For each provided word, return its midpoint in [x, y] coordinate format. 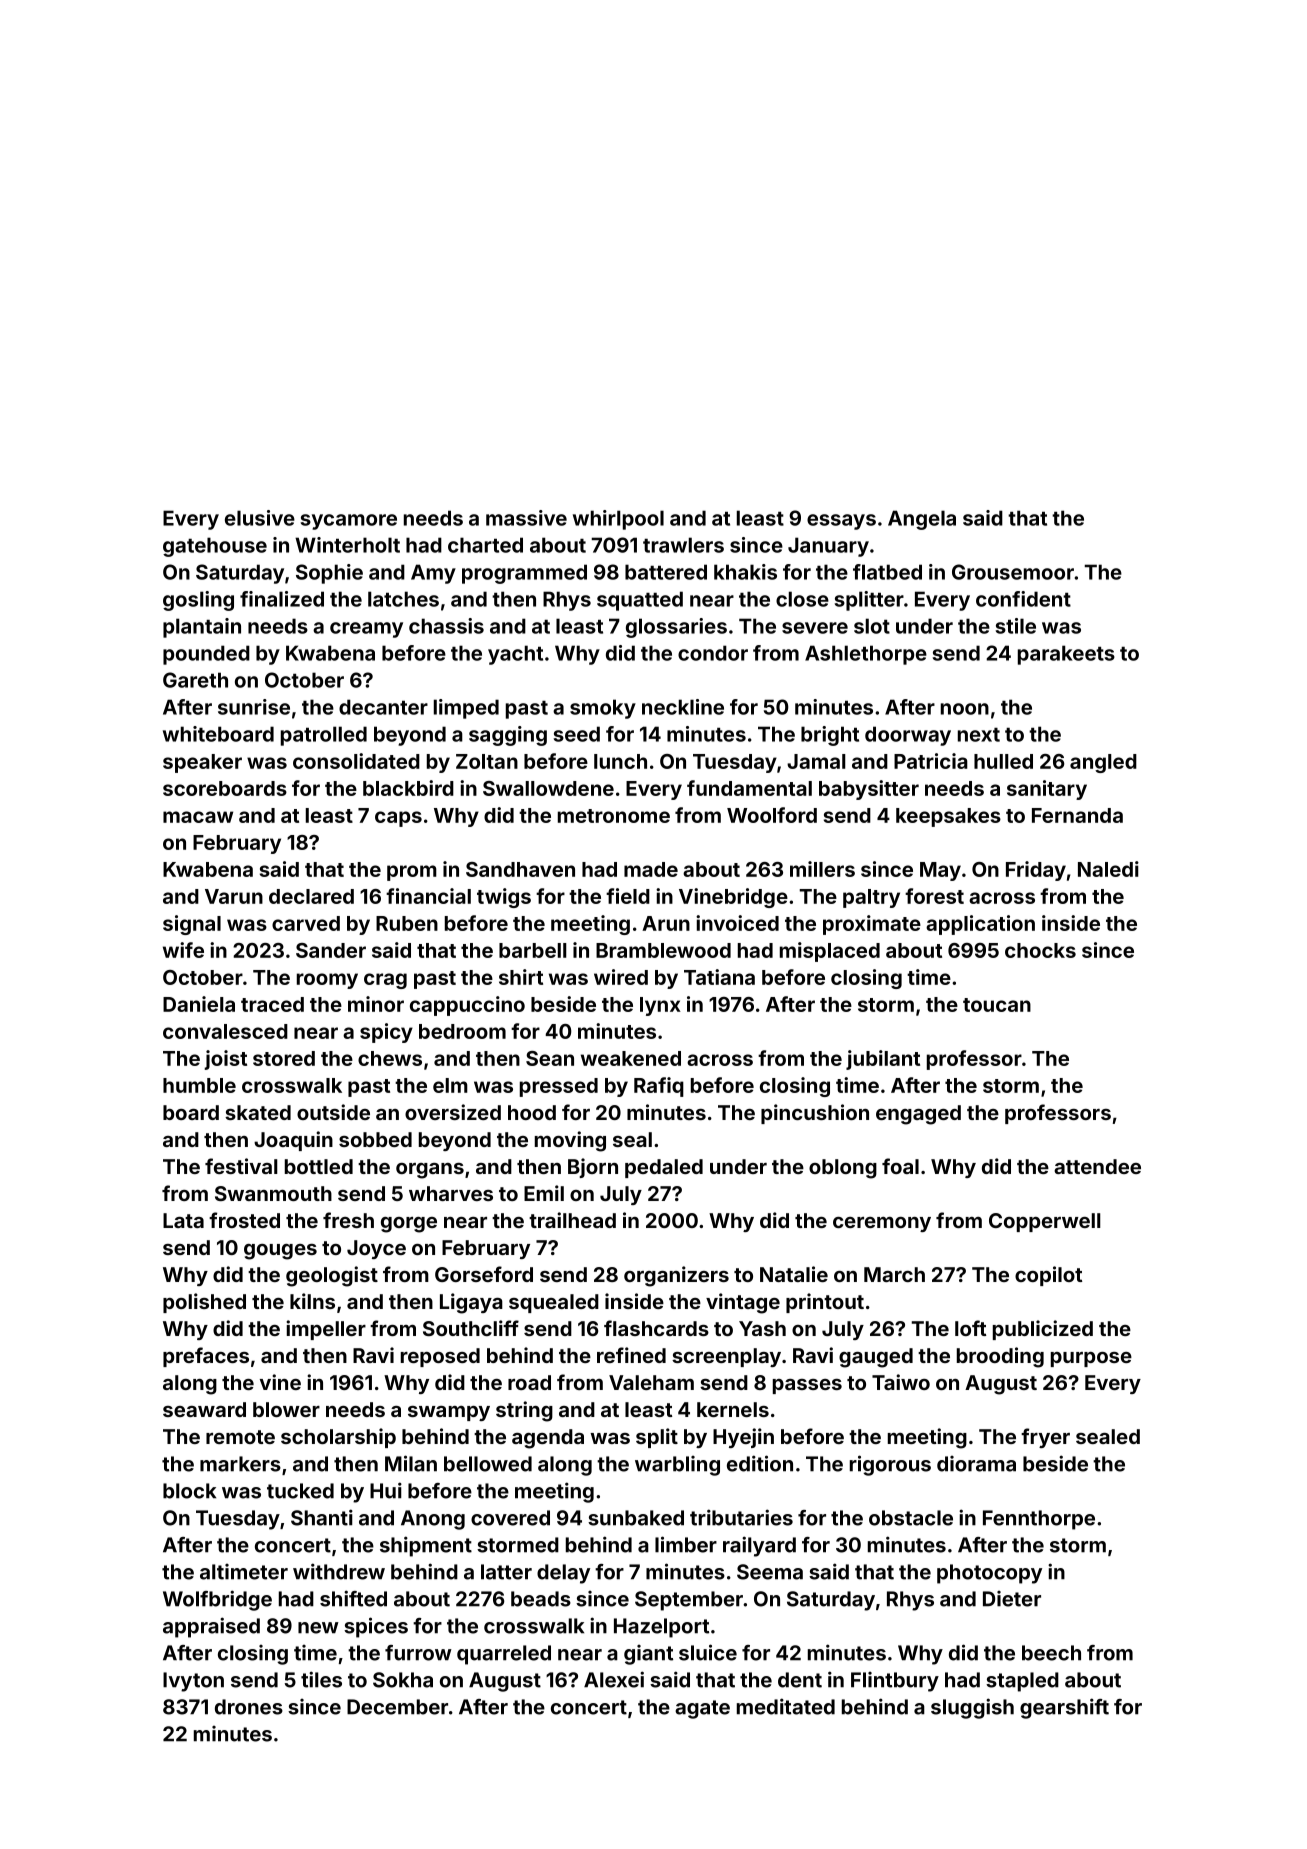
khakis [745, 572]
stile [1016, 626]
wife [183, 950]
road [529, 1382]
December [397, 1707]
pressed [559, 1087]
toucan [997, 1005]
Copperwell [1045, 1222]
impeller [326, 1330]
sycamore [349, 522]
